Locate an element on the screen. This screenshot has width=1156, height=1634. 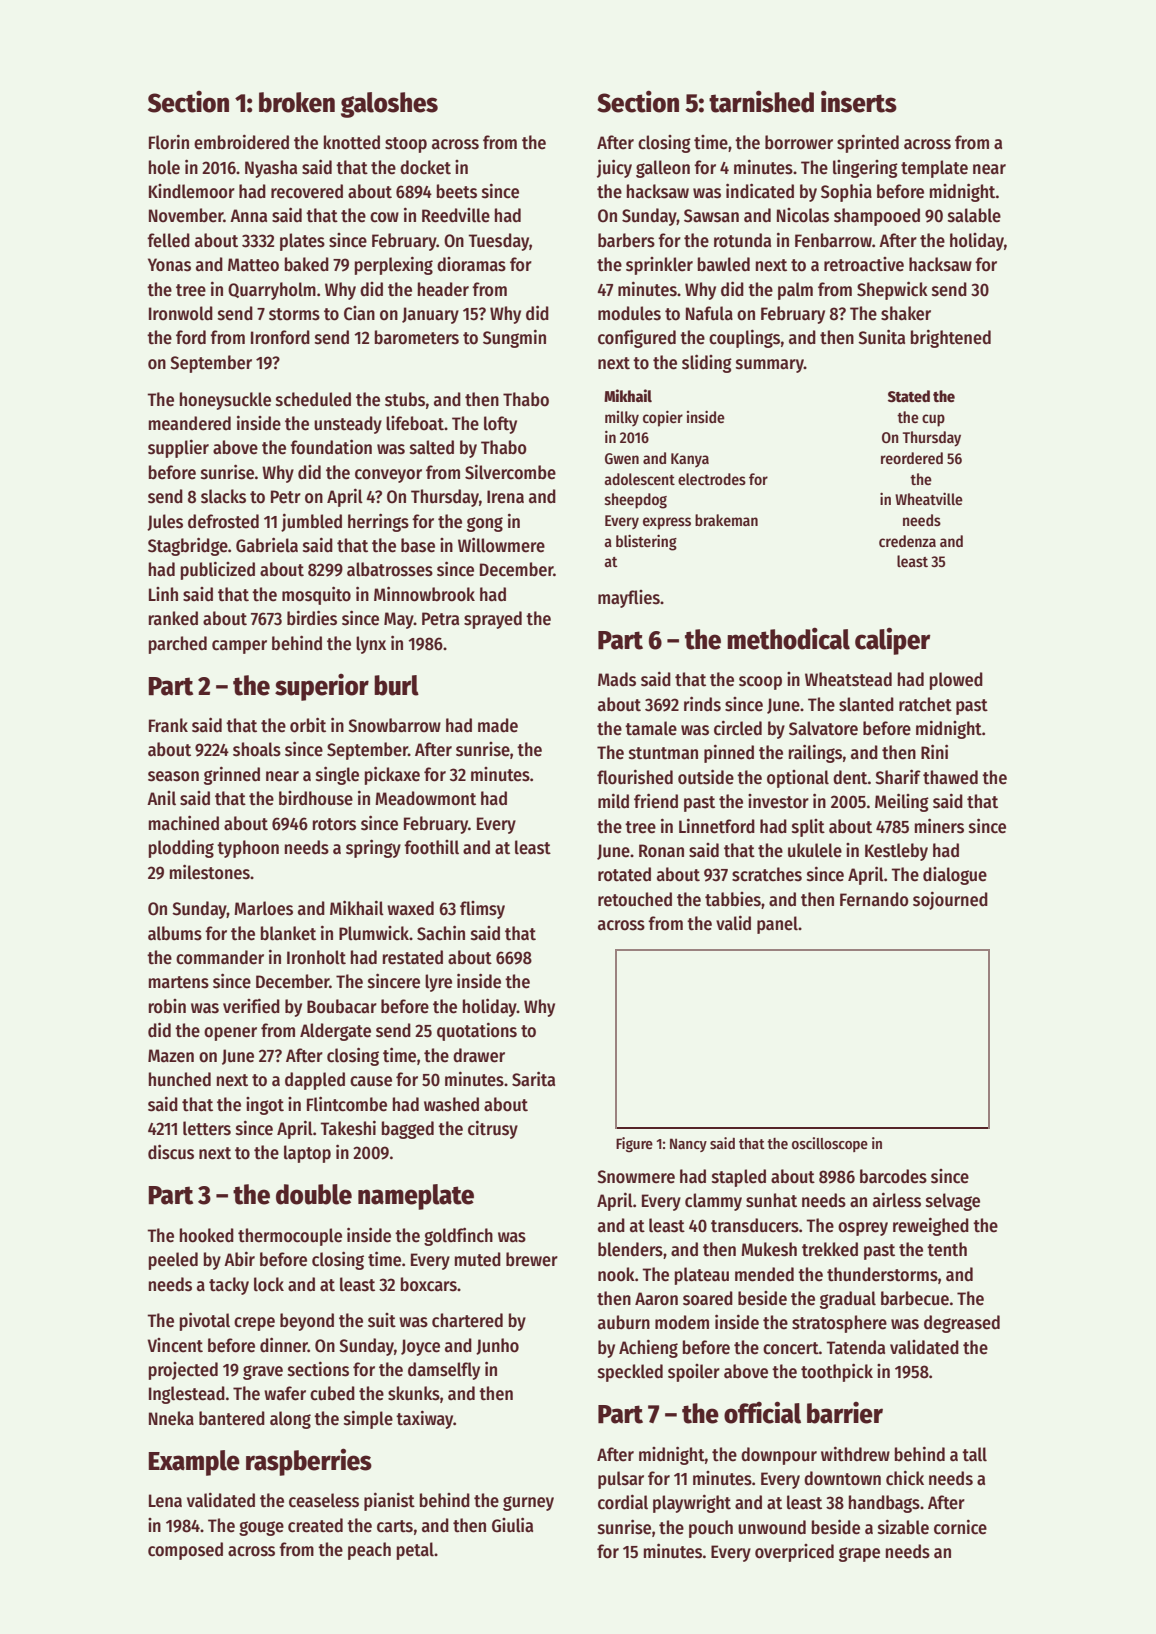
Silvercombe is located at coordinates (510, 472).
